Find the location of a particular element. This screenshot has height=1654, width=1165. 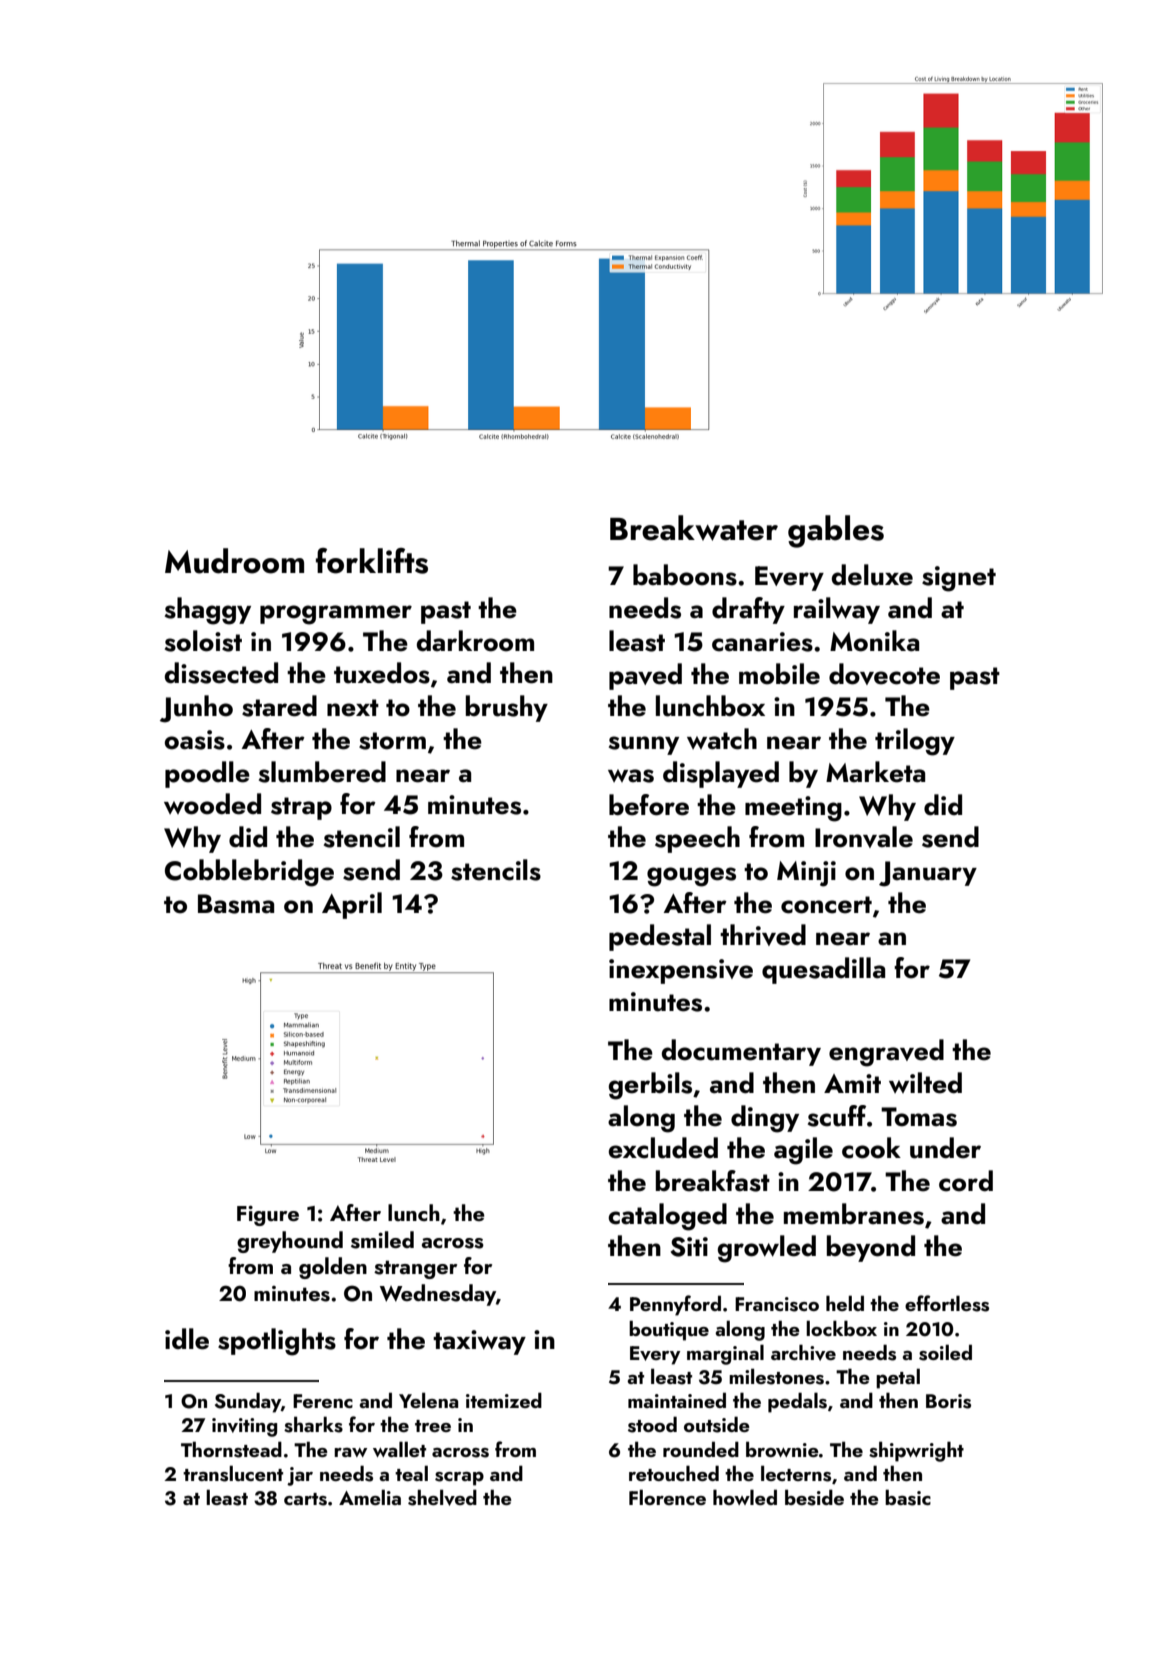

boutique is located at coordinates (669, 1330).
